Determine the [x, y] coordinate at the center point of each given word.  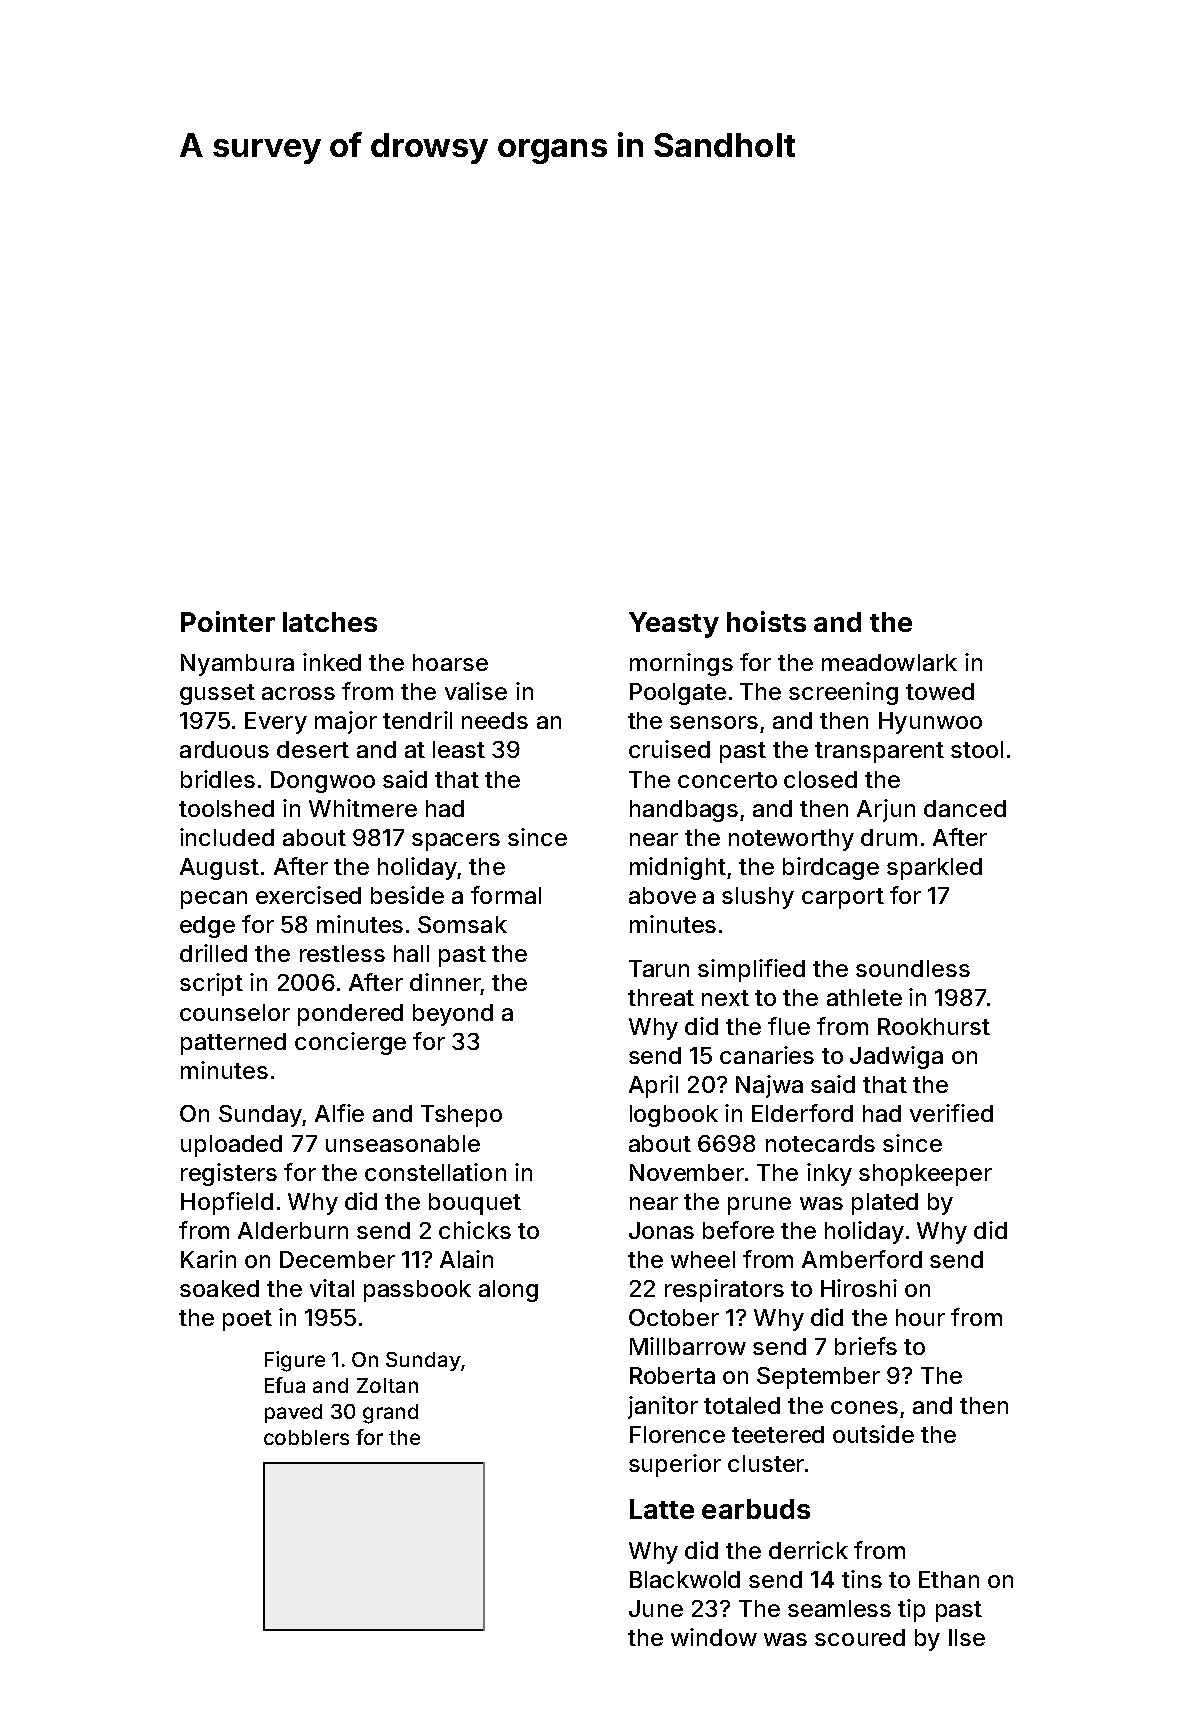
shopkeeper [925, 1175]
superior [675, 1465]
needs [495, 720]
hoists [766, 621]
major [346, 722]
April [653, 1086]
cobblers [306, 1437]
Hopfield [227, 1203]
